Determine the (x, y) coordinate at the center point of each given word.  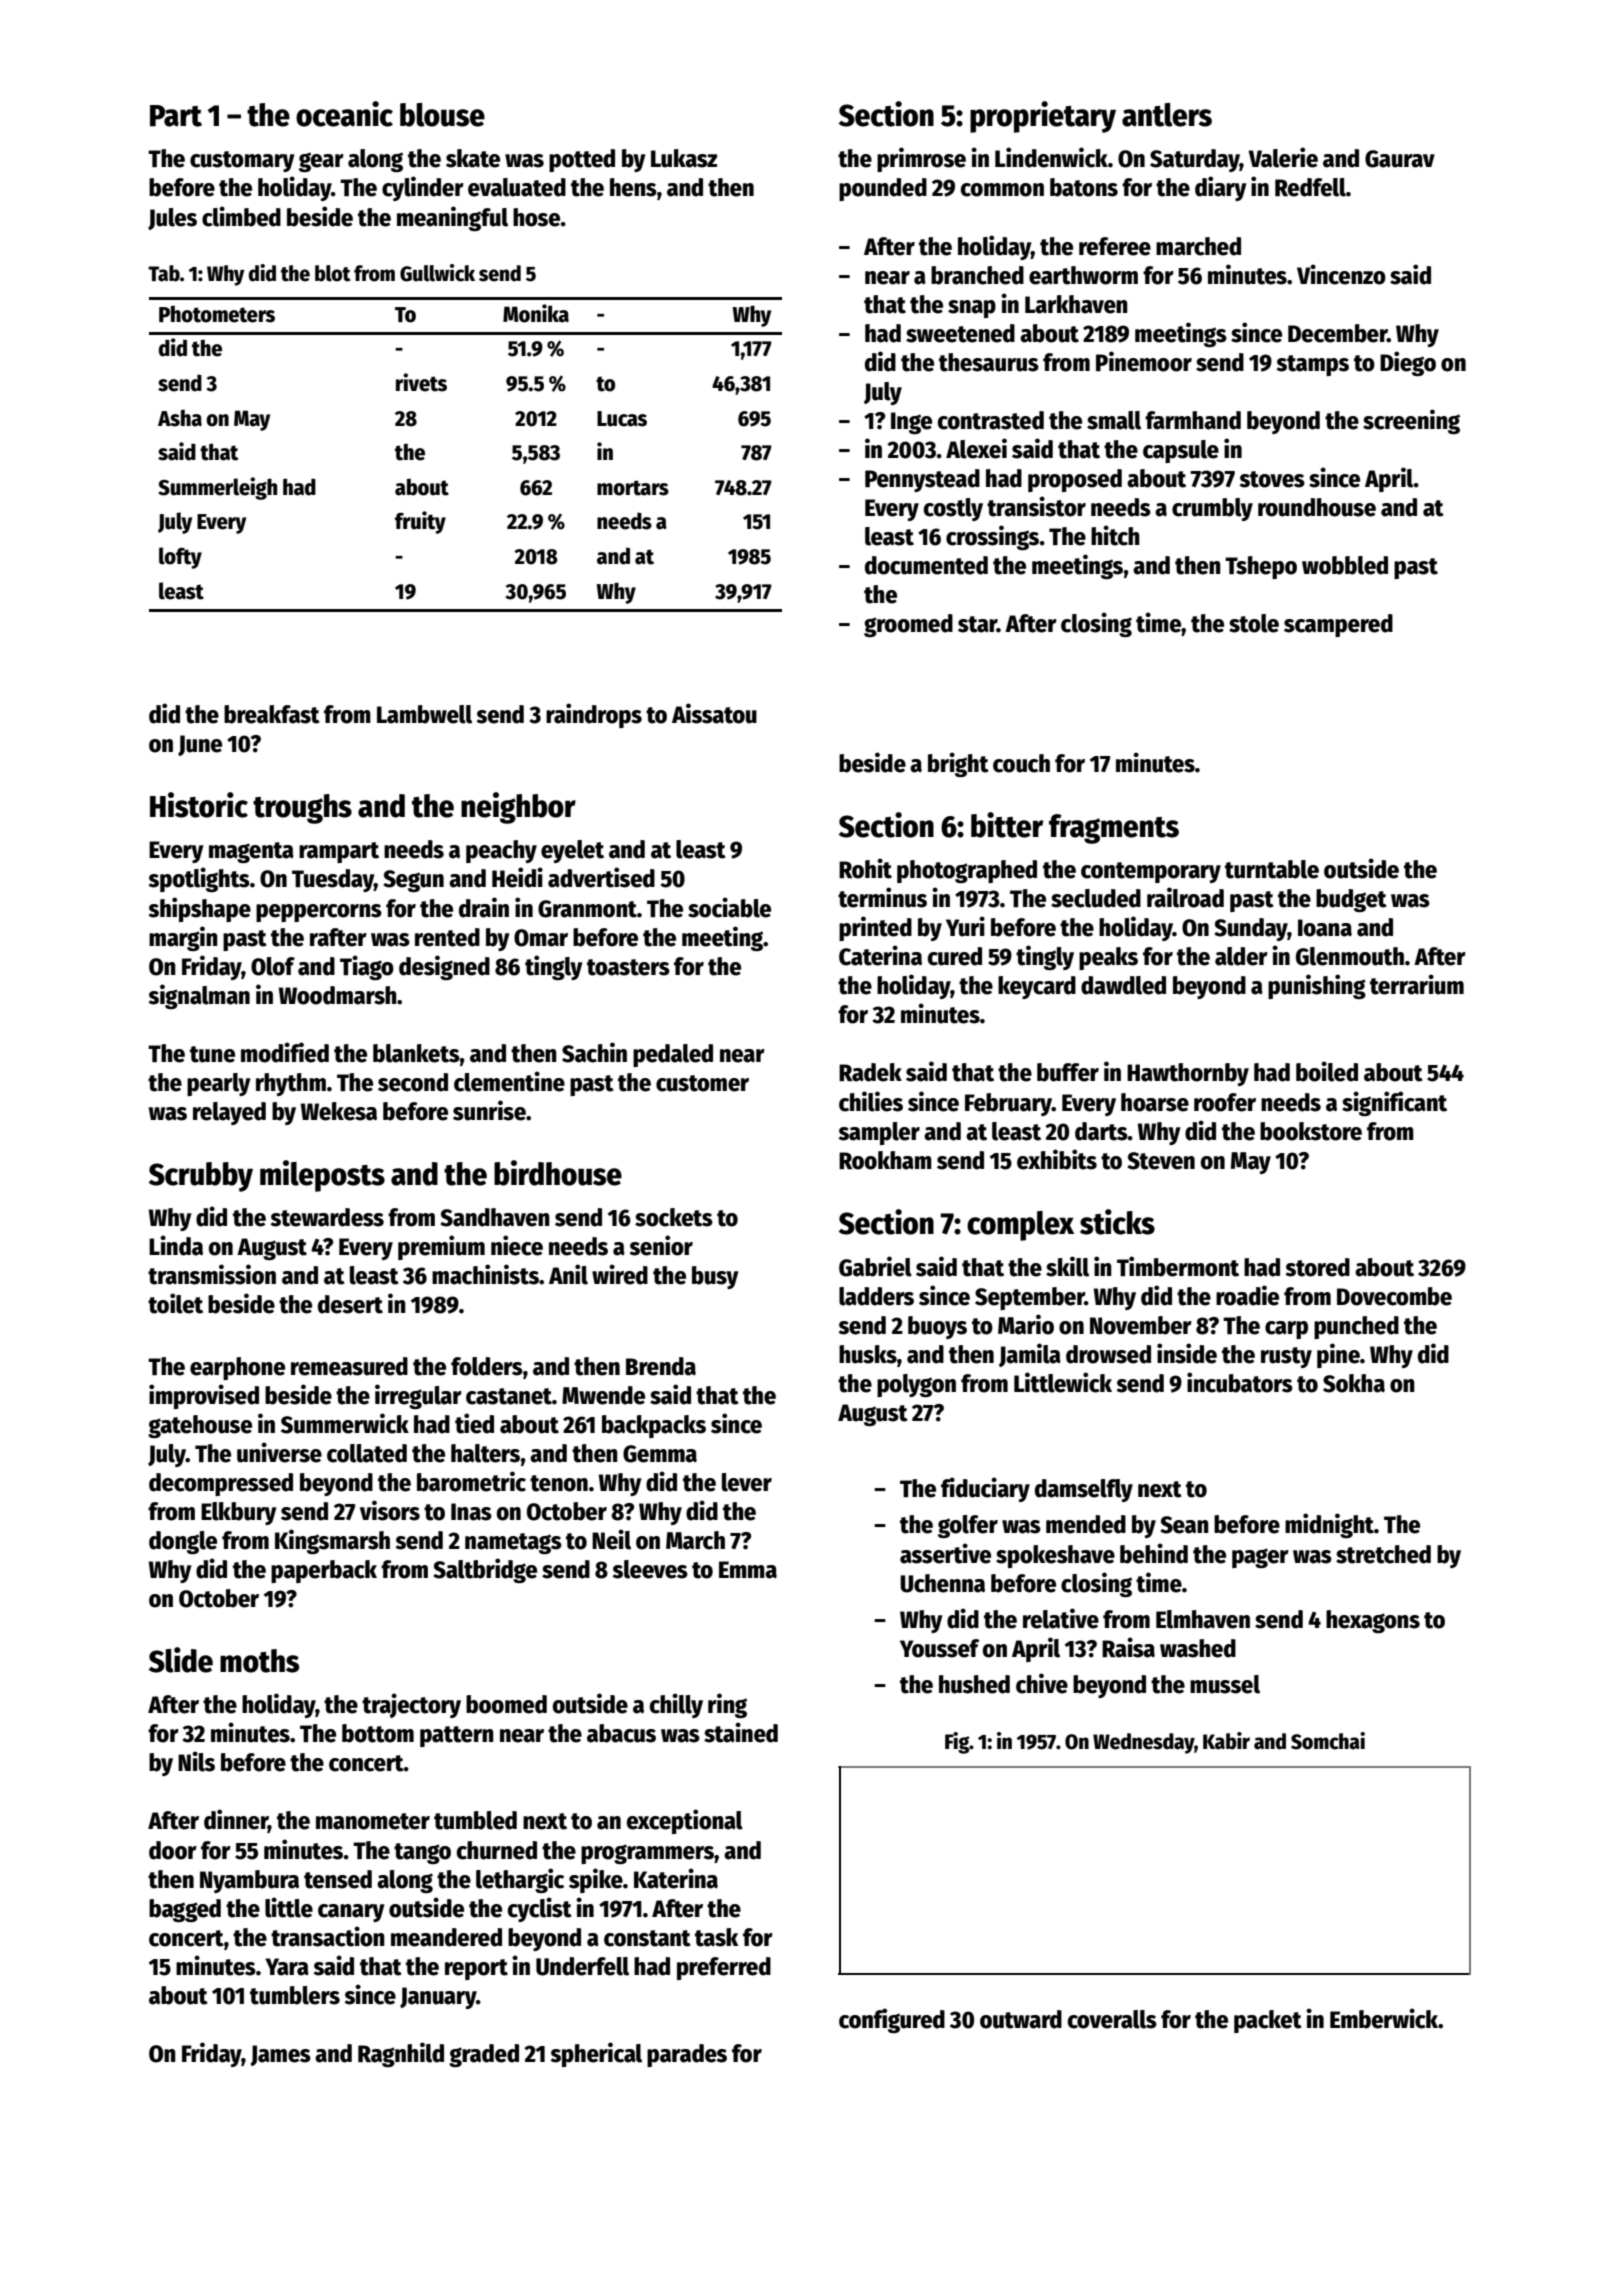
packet (1268, 2021)
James (280, 2055)
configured (892, 2020)
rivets (421, 382)
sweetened (960, 333)
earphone (237, 1368)
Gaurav (1400, 159)
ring (727, 1705)
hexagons (1373, 1621)
